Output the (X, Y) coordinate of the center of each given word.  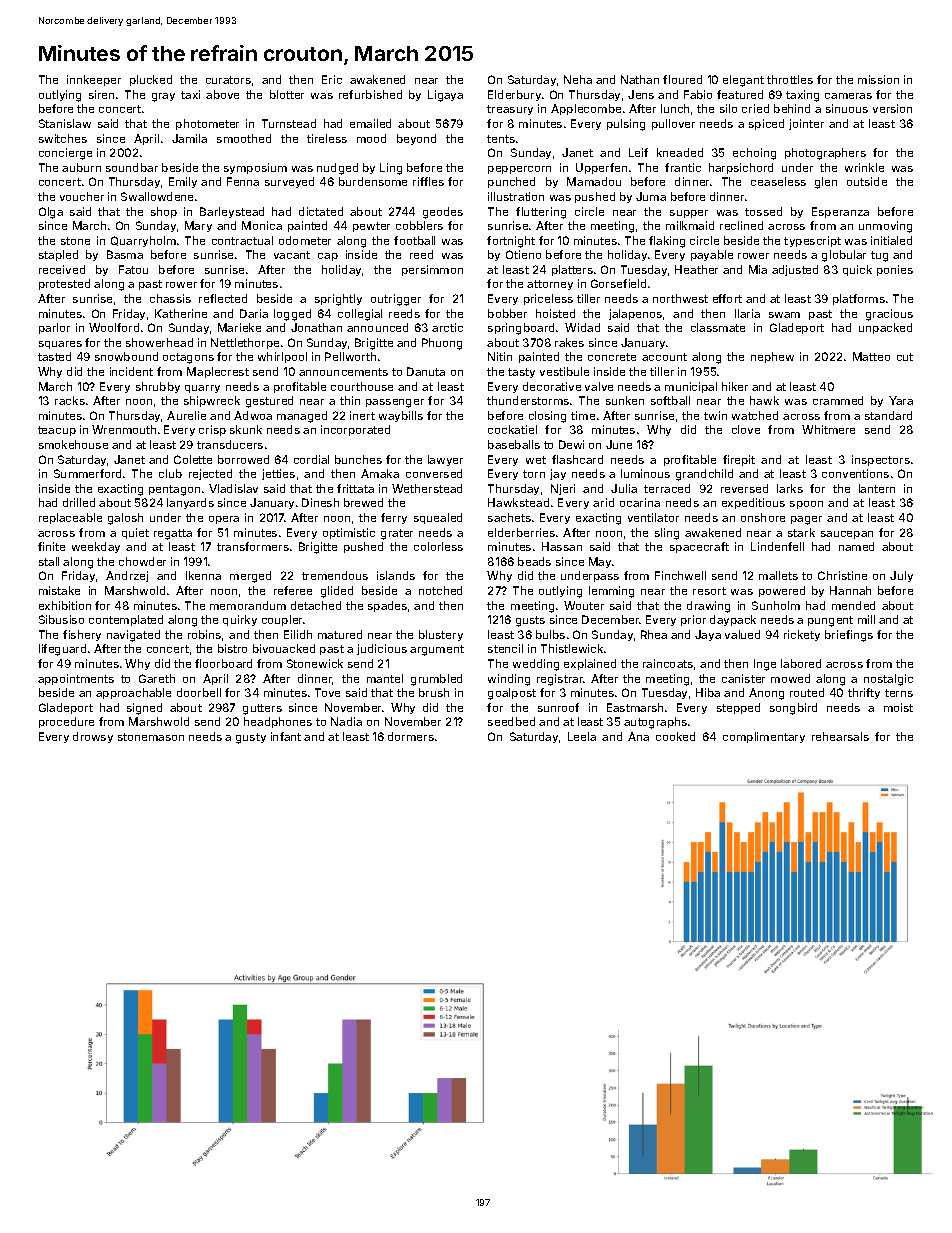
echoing (754, 154)
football (414, 240)
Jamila (189, 138)
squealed (438, 518)
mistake (59, 590)
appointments (76, 679)
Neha (578, 79)
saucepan (847, 535)
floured (682, 79)
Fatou (133, 269)
